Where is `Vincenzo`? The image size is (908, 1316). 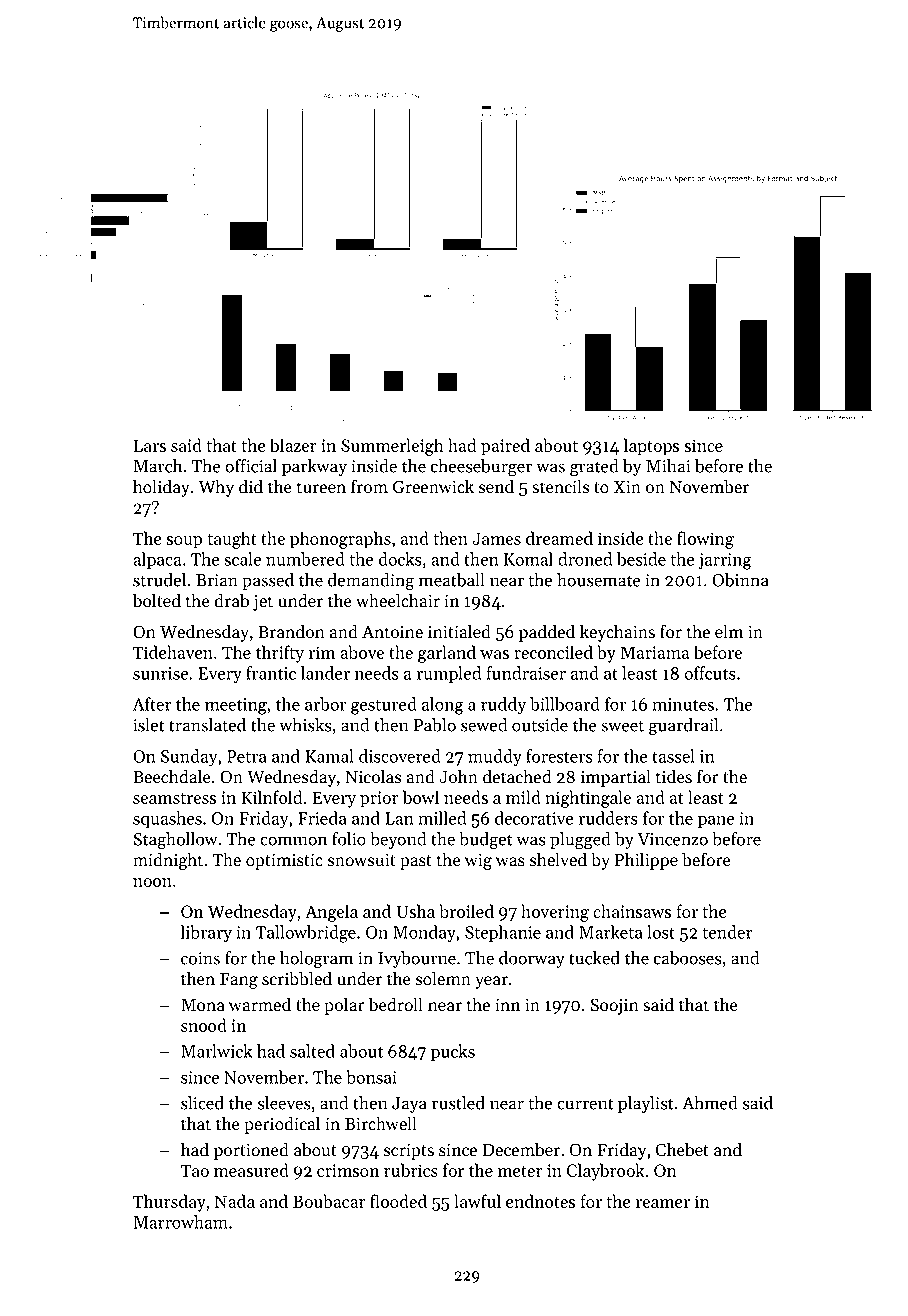 Vincenzo is located at coordinates (672, 839).
